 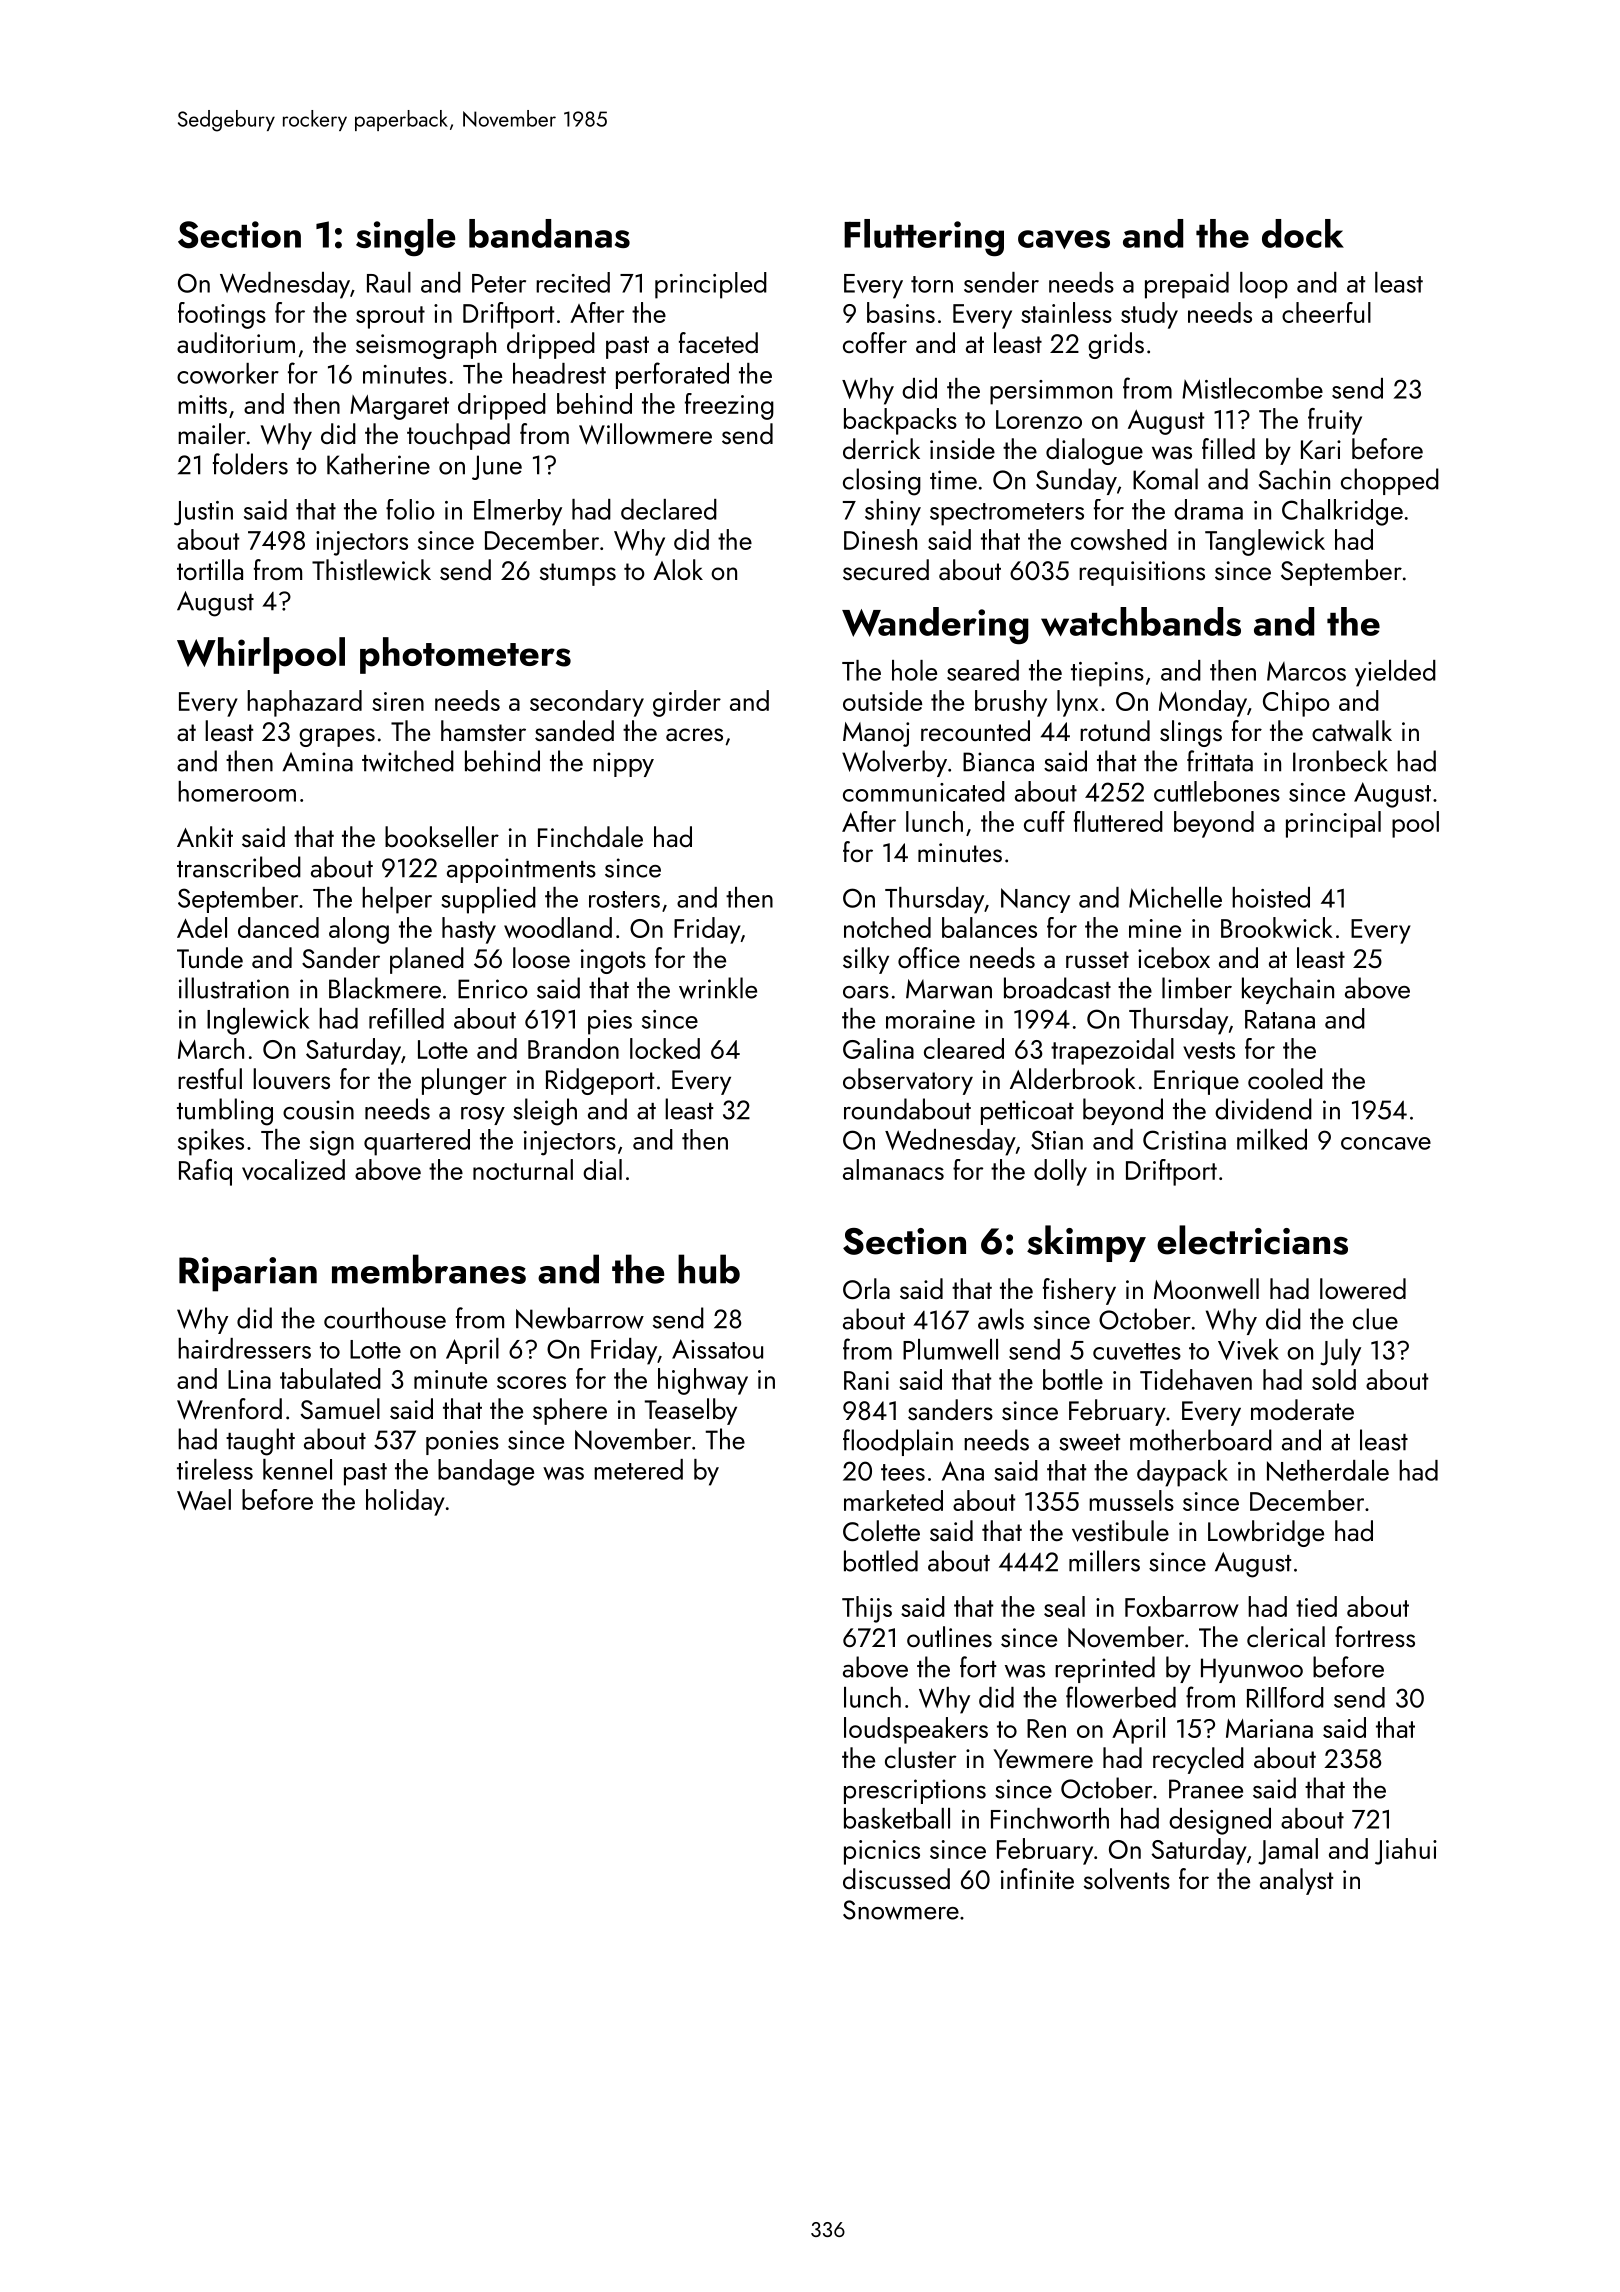 What do you see at coordinates (486, 1472) in the screenshot?
I see `bandage` at bounding box center [486, 1472].
